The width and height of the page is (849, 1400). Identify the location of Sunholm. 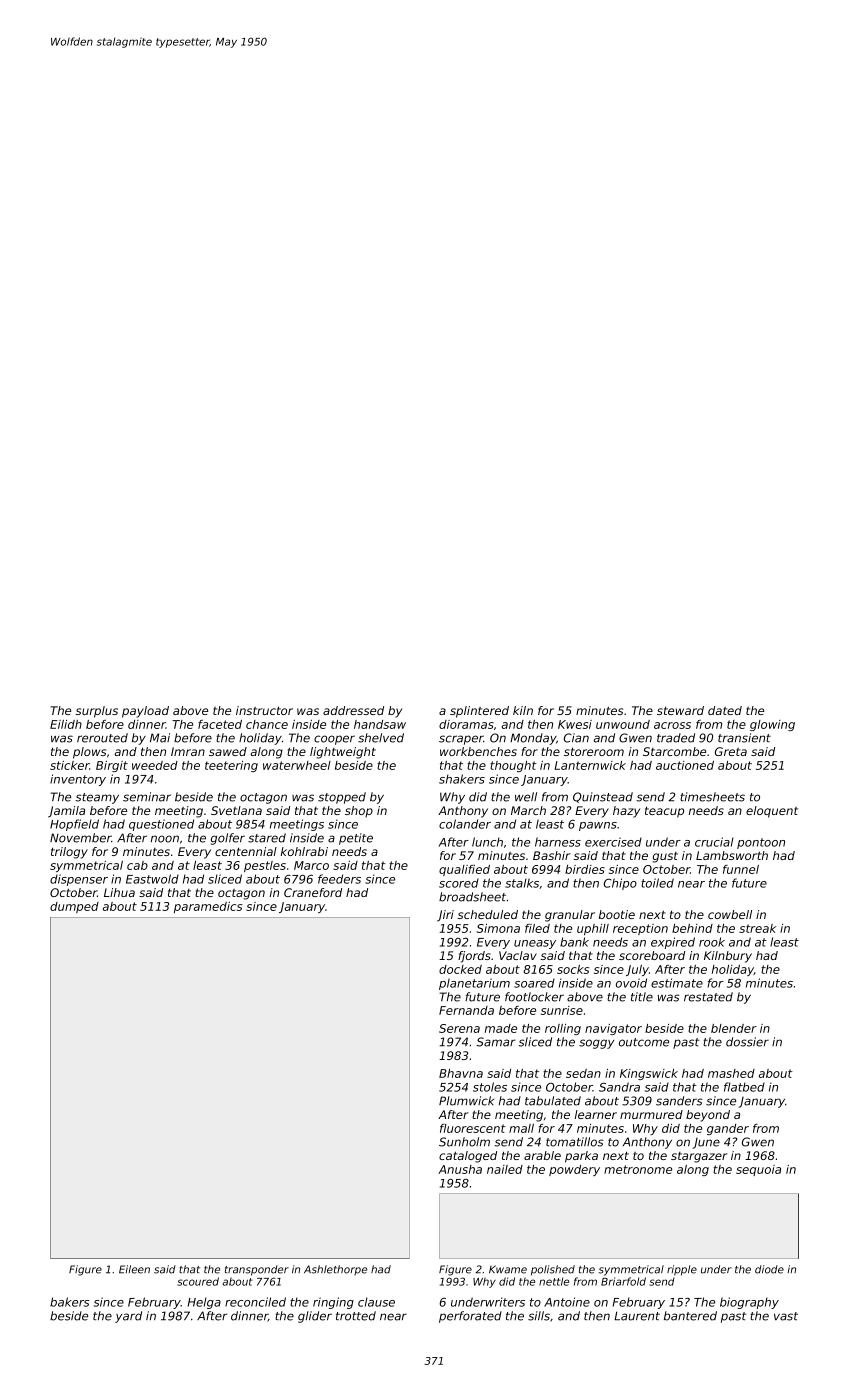
(464, 1142).
